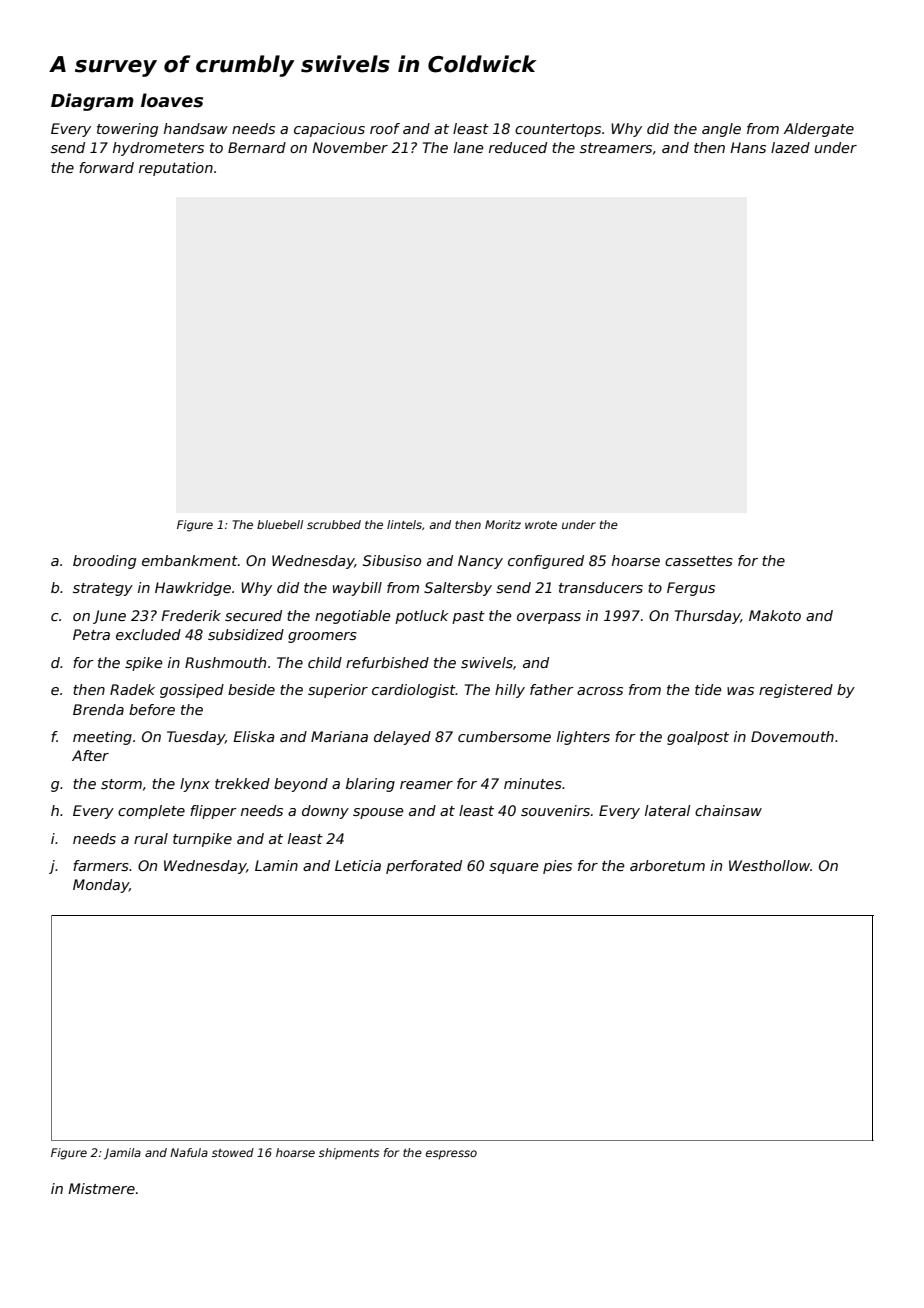 The width and height of the screenshot is (924, 1308). Describe the element at coordinates (92, 102) in the screenshot. I see `Diagram` at that location.
